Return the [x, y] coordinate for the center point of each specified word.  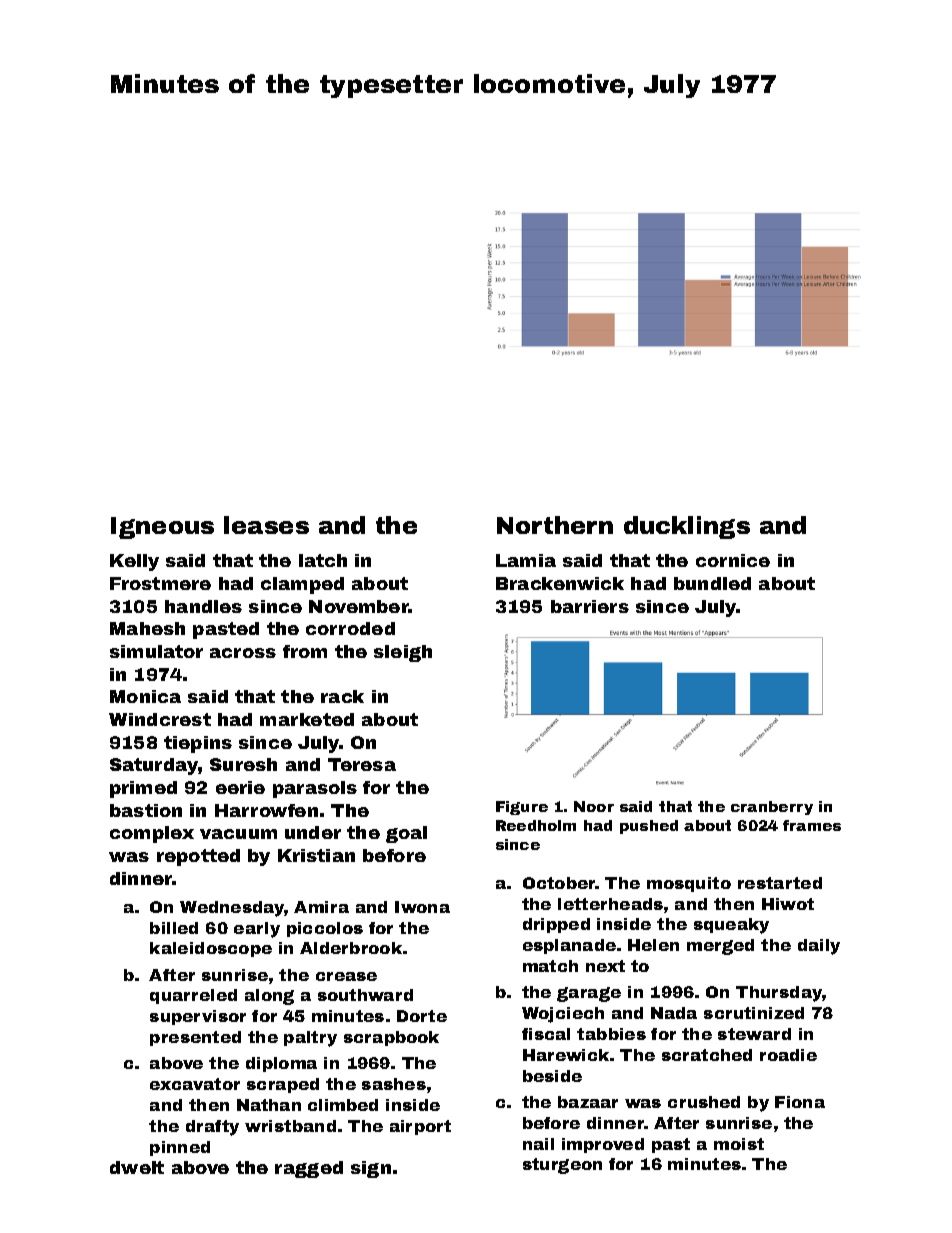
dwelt [137, 1167]
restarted [780, 883]
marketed [307, 719]
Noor [594, 806]
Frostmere [160, 583]
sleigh [403, 653]
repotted [198, 857]
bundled [712, 583]
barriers [590, 606]
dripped [556, 925]
